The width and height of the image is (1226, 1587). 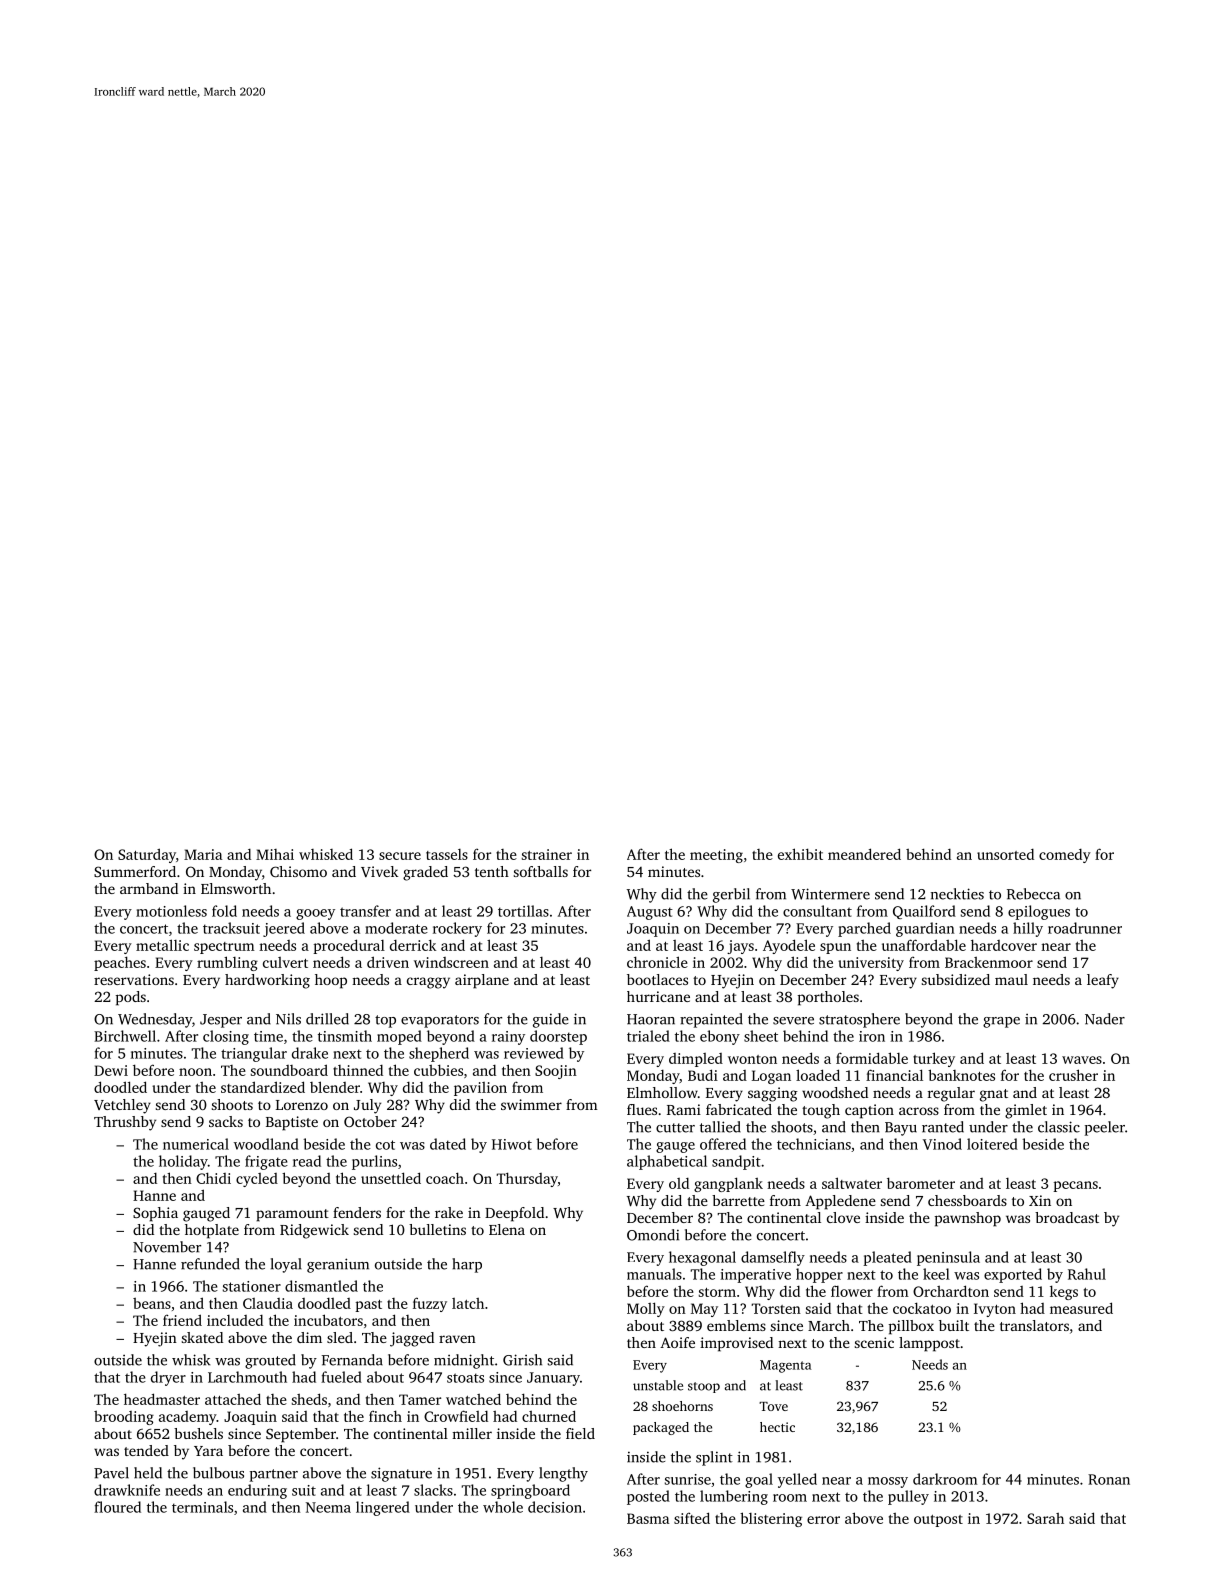 What do you see at coordinates (547, 854) in the image?
I see `strainer` at bounding box center [547, 854].
